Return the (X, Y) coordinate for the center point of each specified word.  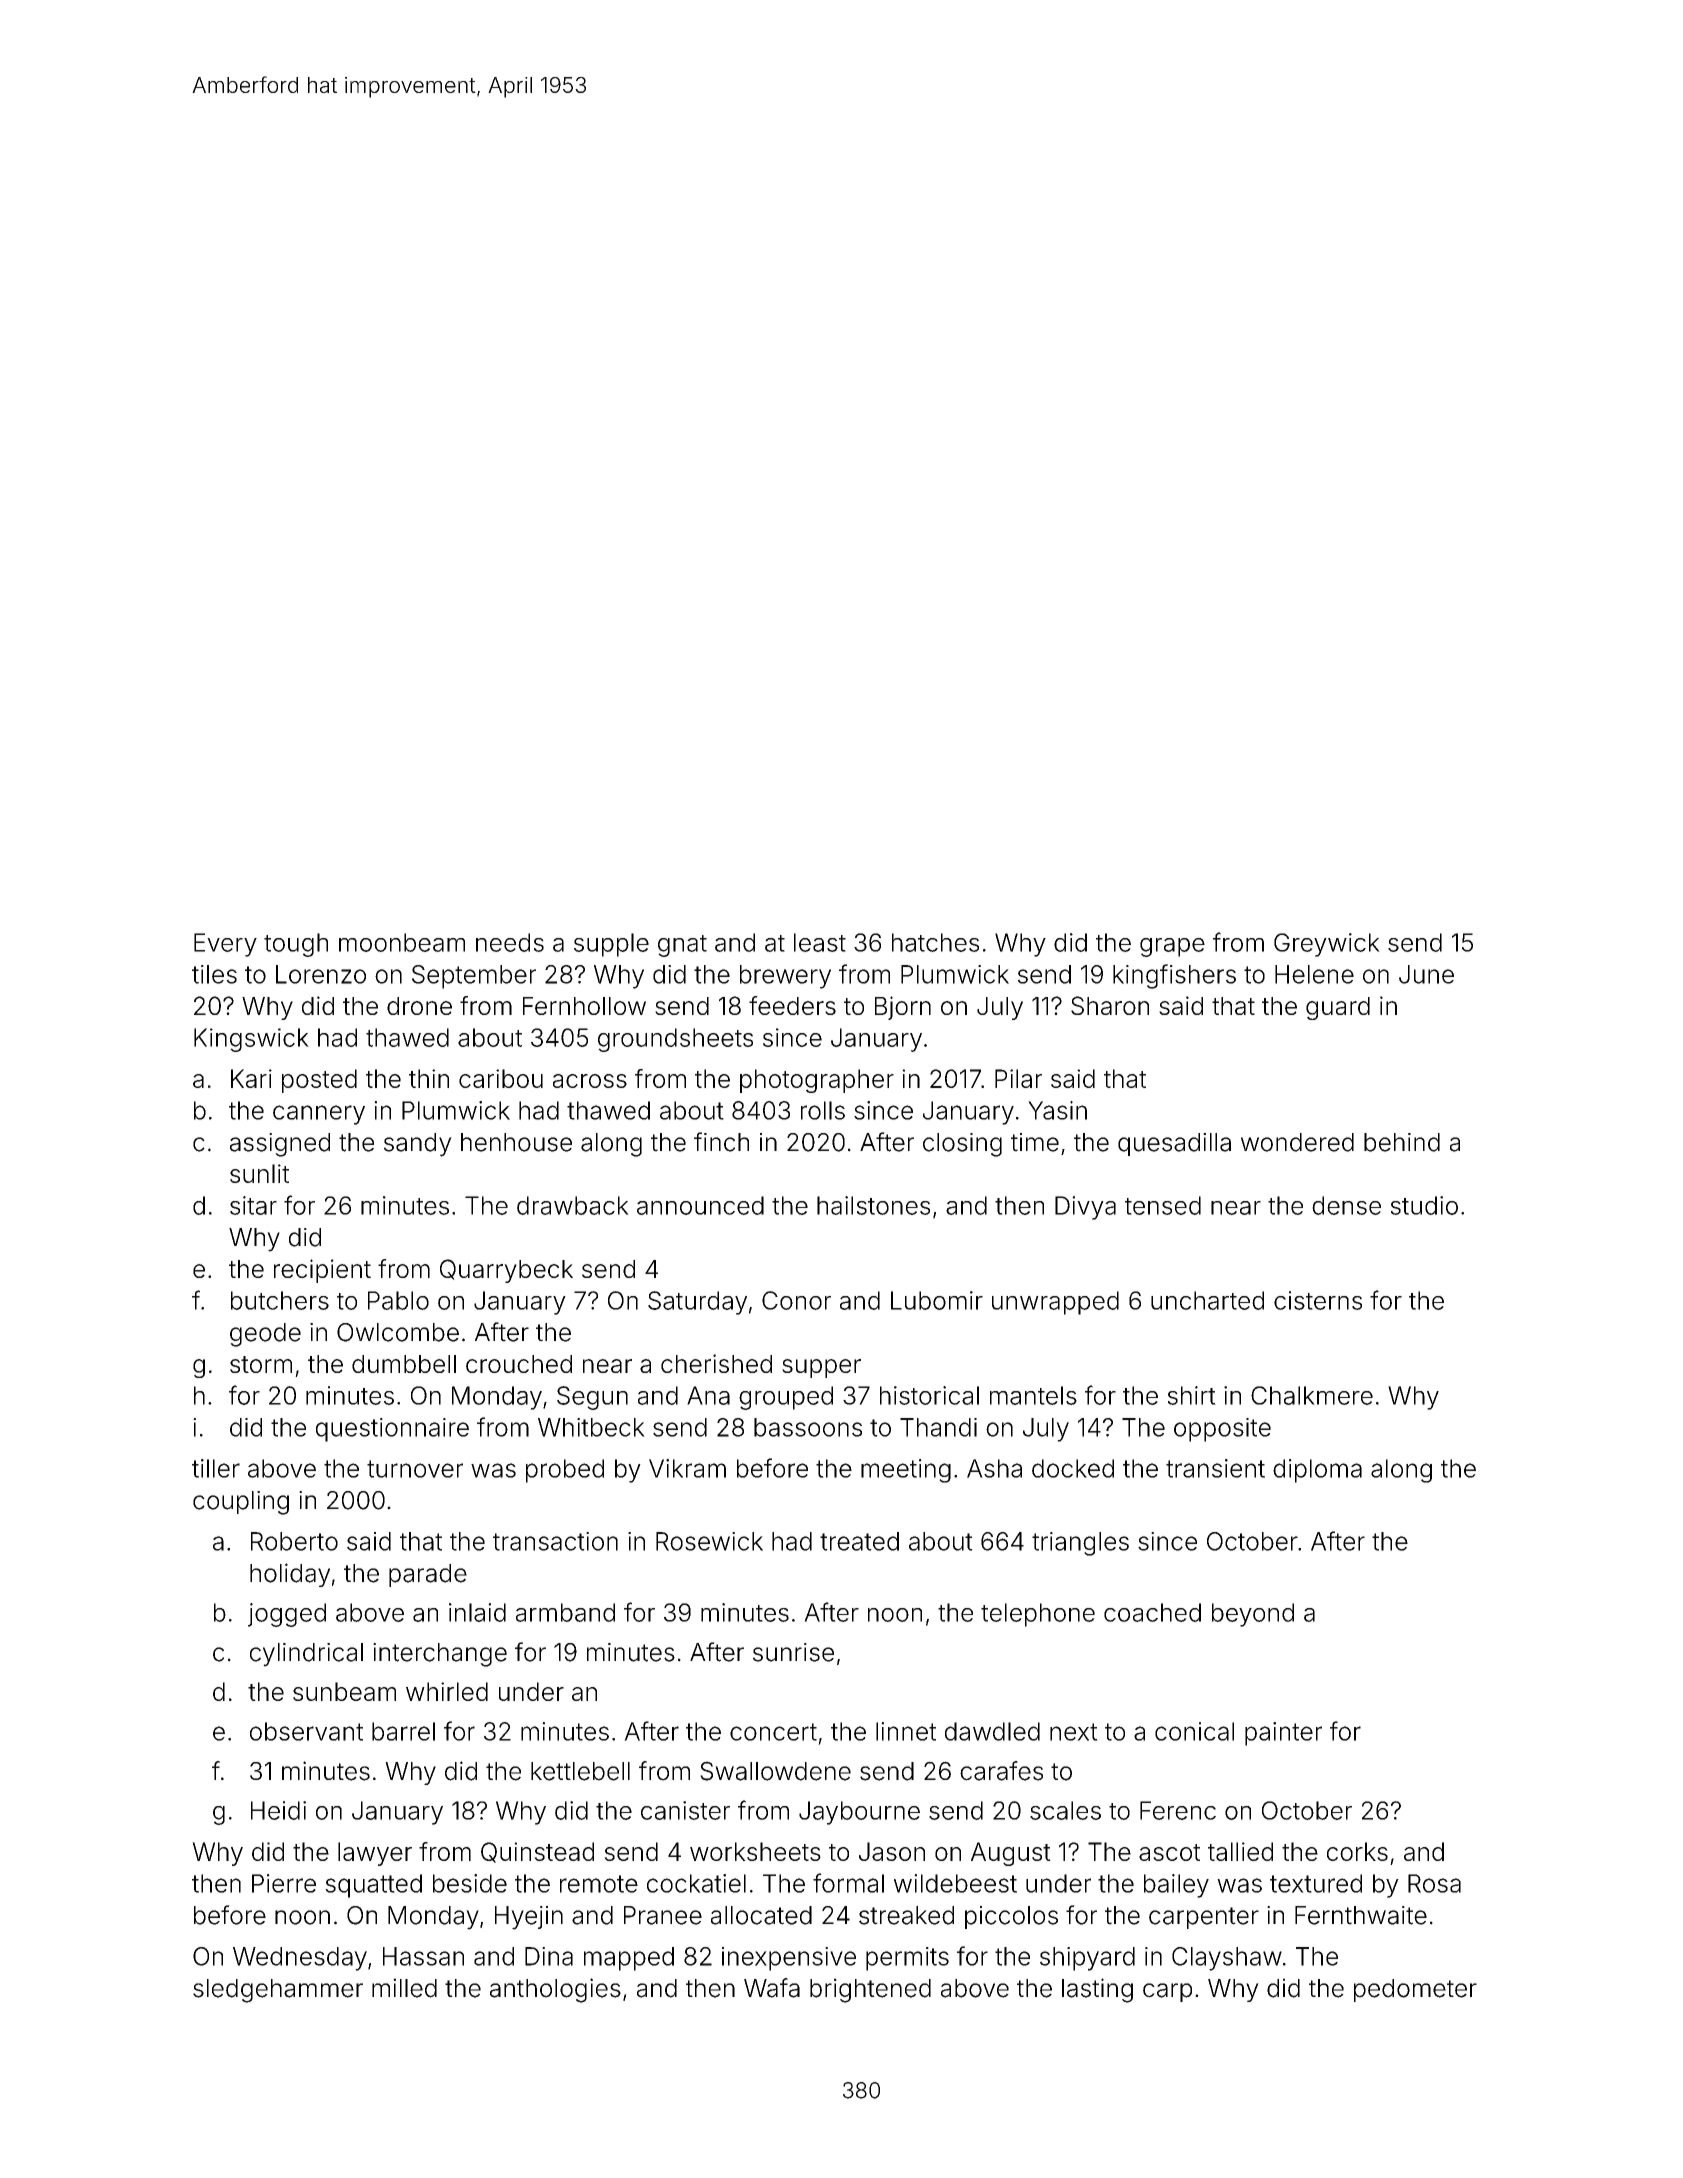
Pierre (284, 1883)
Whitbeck (591, 1427)
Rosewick (709, 1541)
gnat (682, 946)
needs (510, 942)
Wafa (772, 1988)
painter (1283, 1734)
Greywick (1327, 945)
